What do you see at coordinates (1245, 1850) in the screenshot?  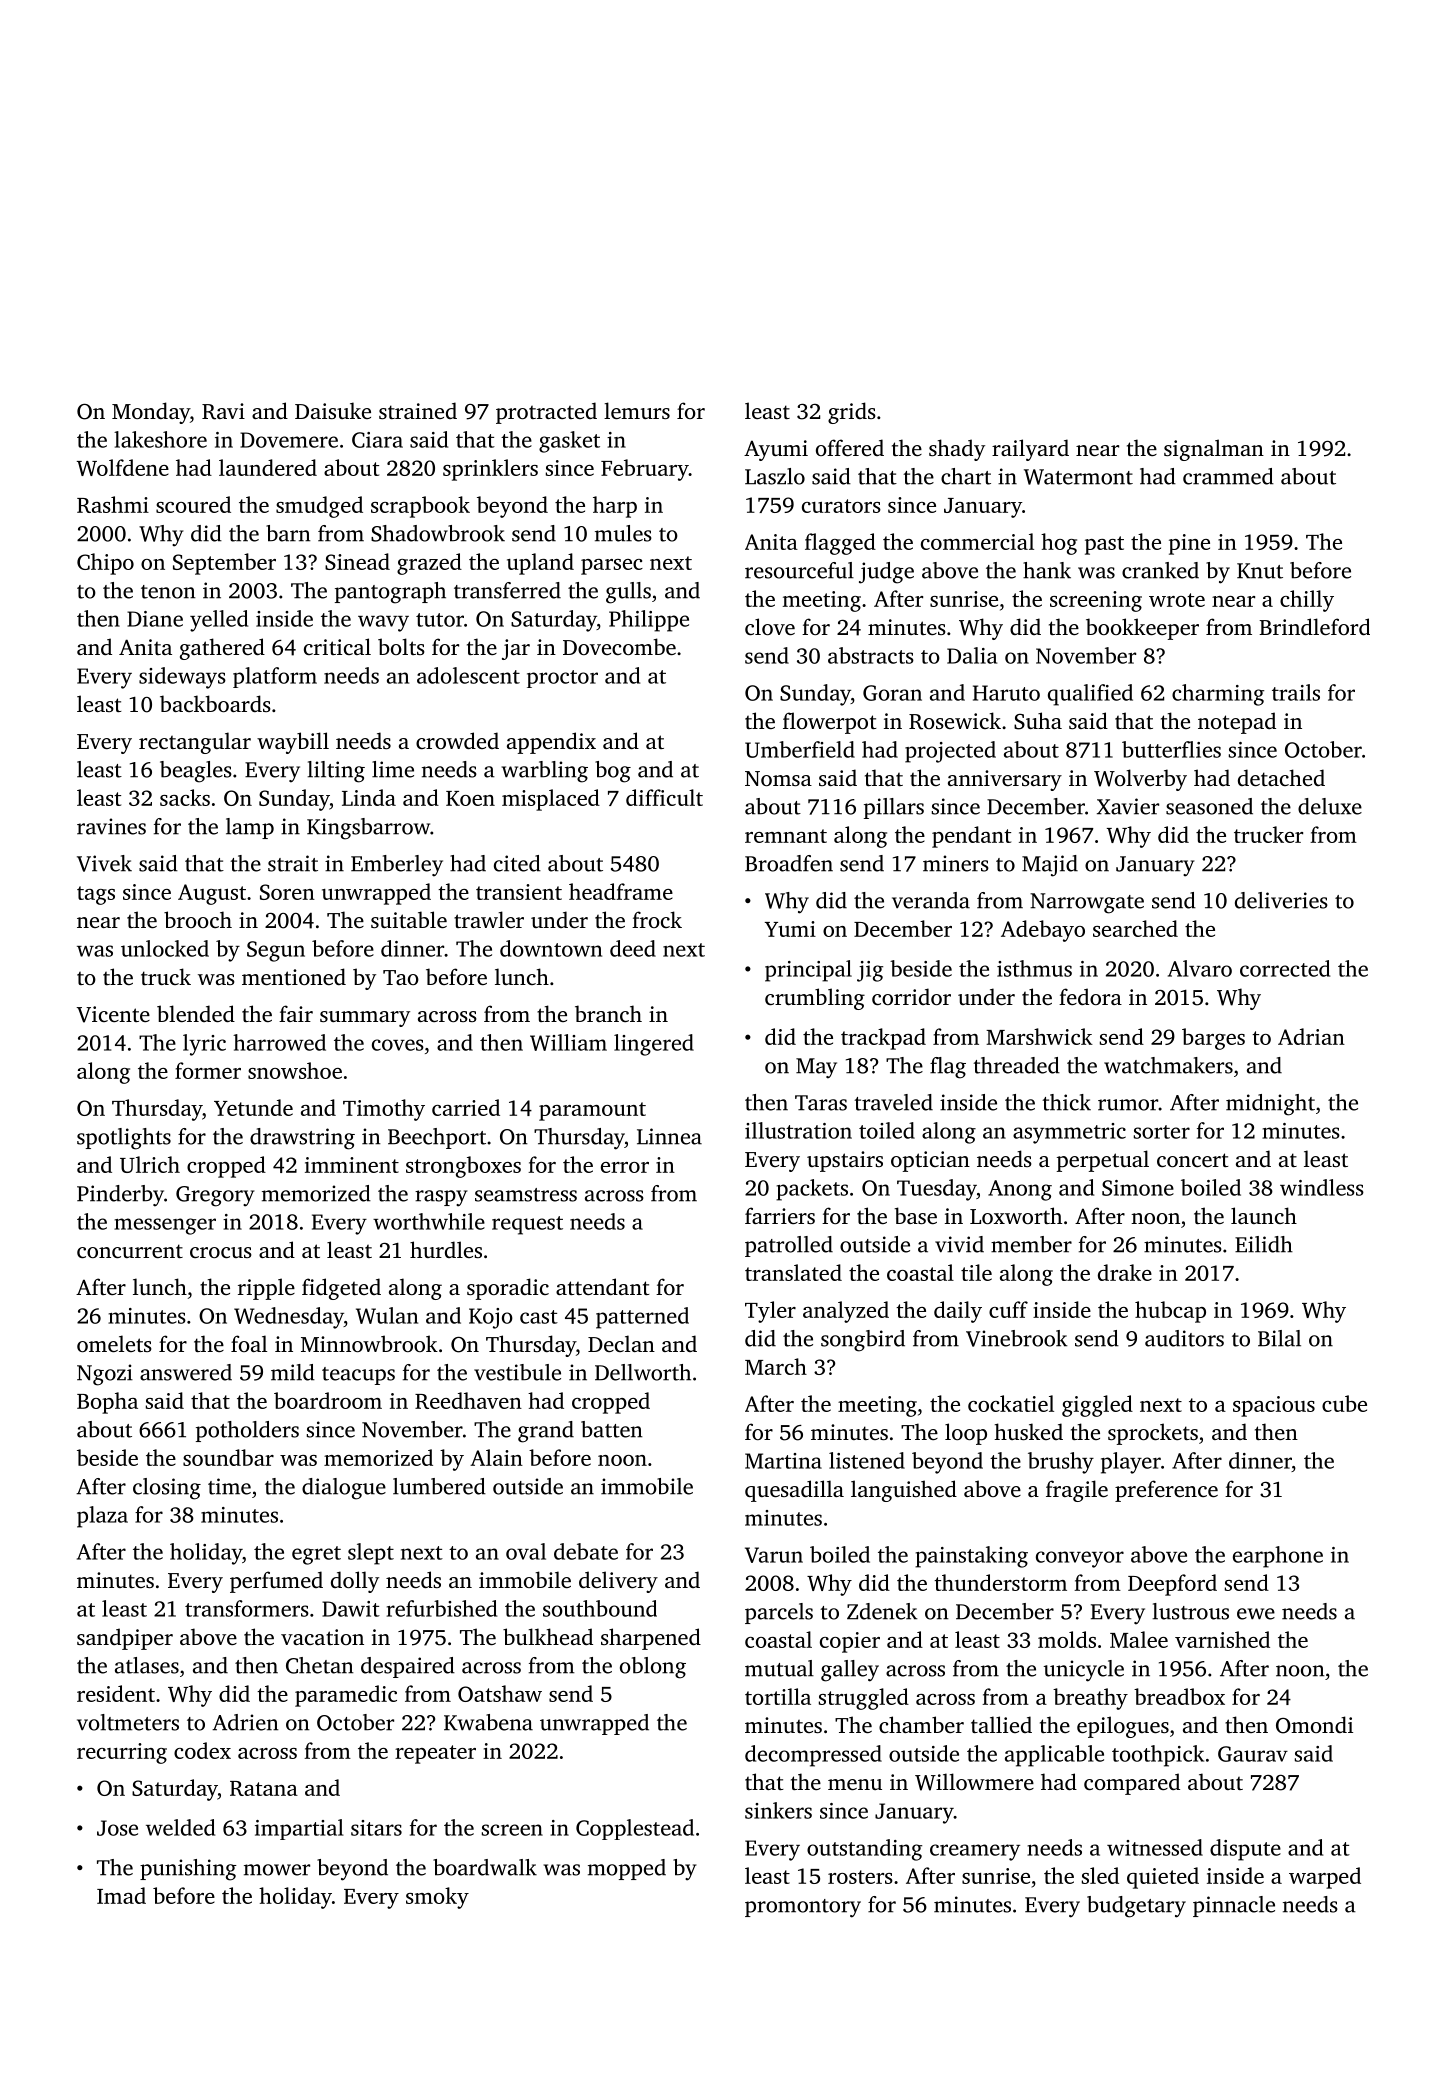 I see `dispute` at bounding box center [1245, 1850].
